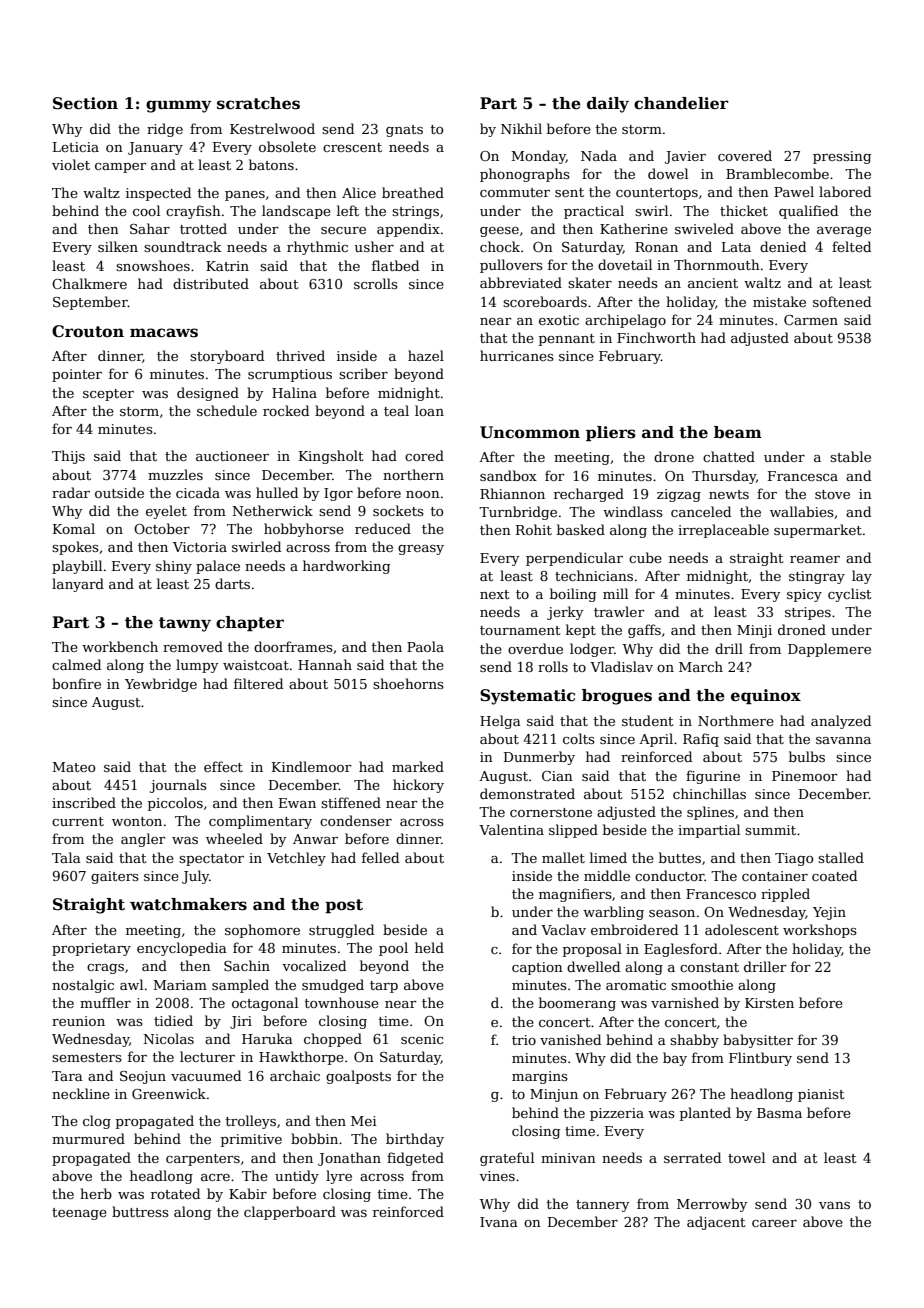 The image size is (924, 1308). What do you see at coordinates (567, 340) in the screenshot?
I see `pennant` at bounding box center [567, 340].
